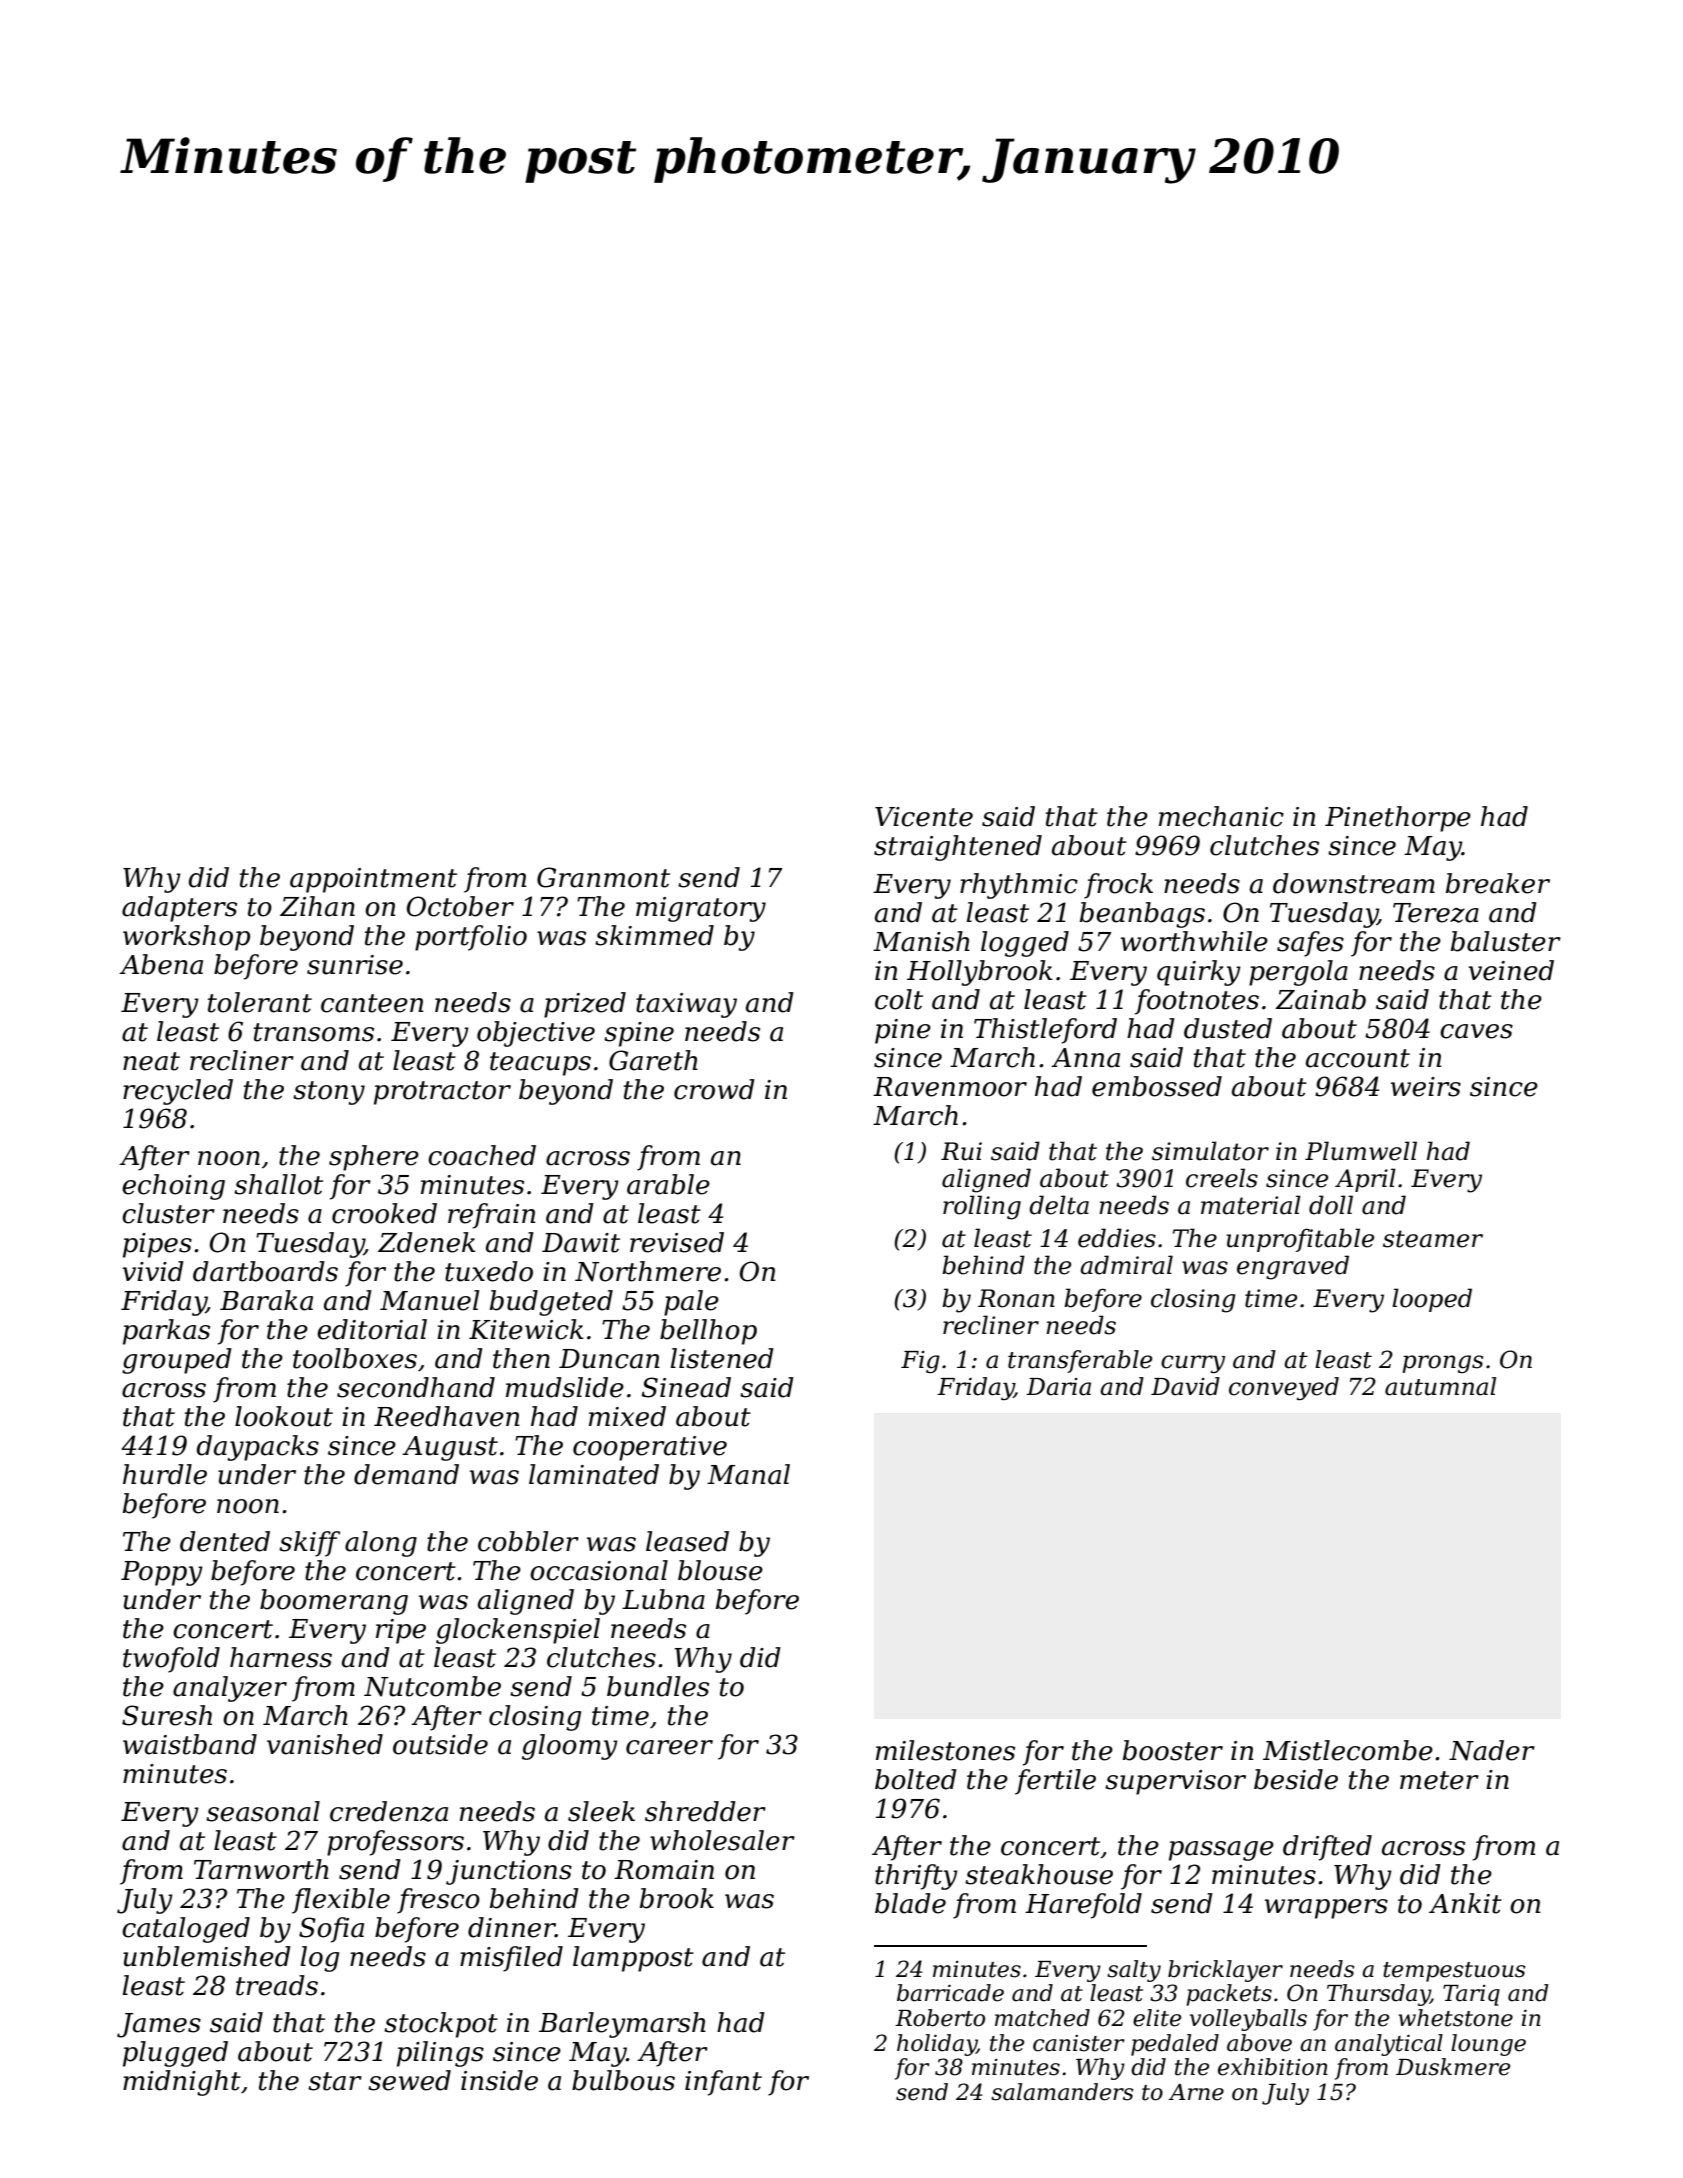 Image resolution: width=1683 pixels, height=2178 pixels. I want to click on breaker, so click(1498, 883).
